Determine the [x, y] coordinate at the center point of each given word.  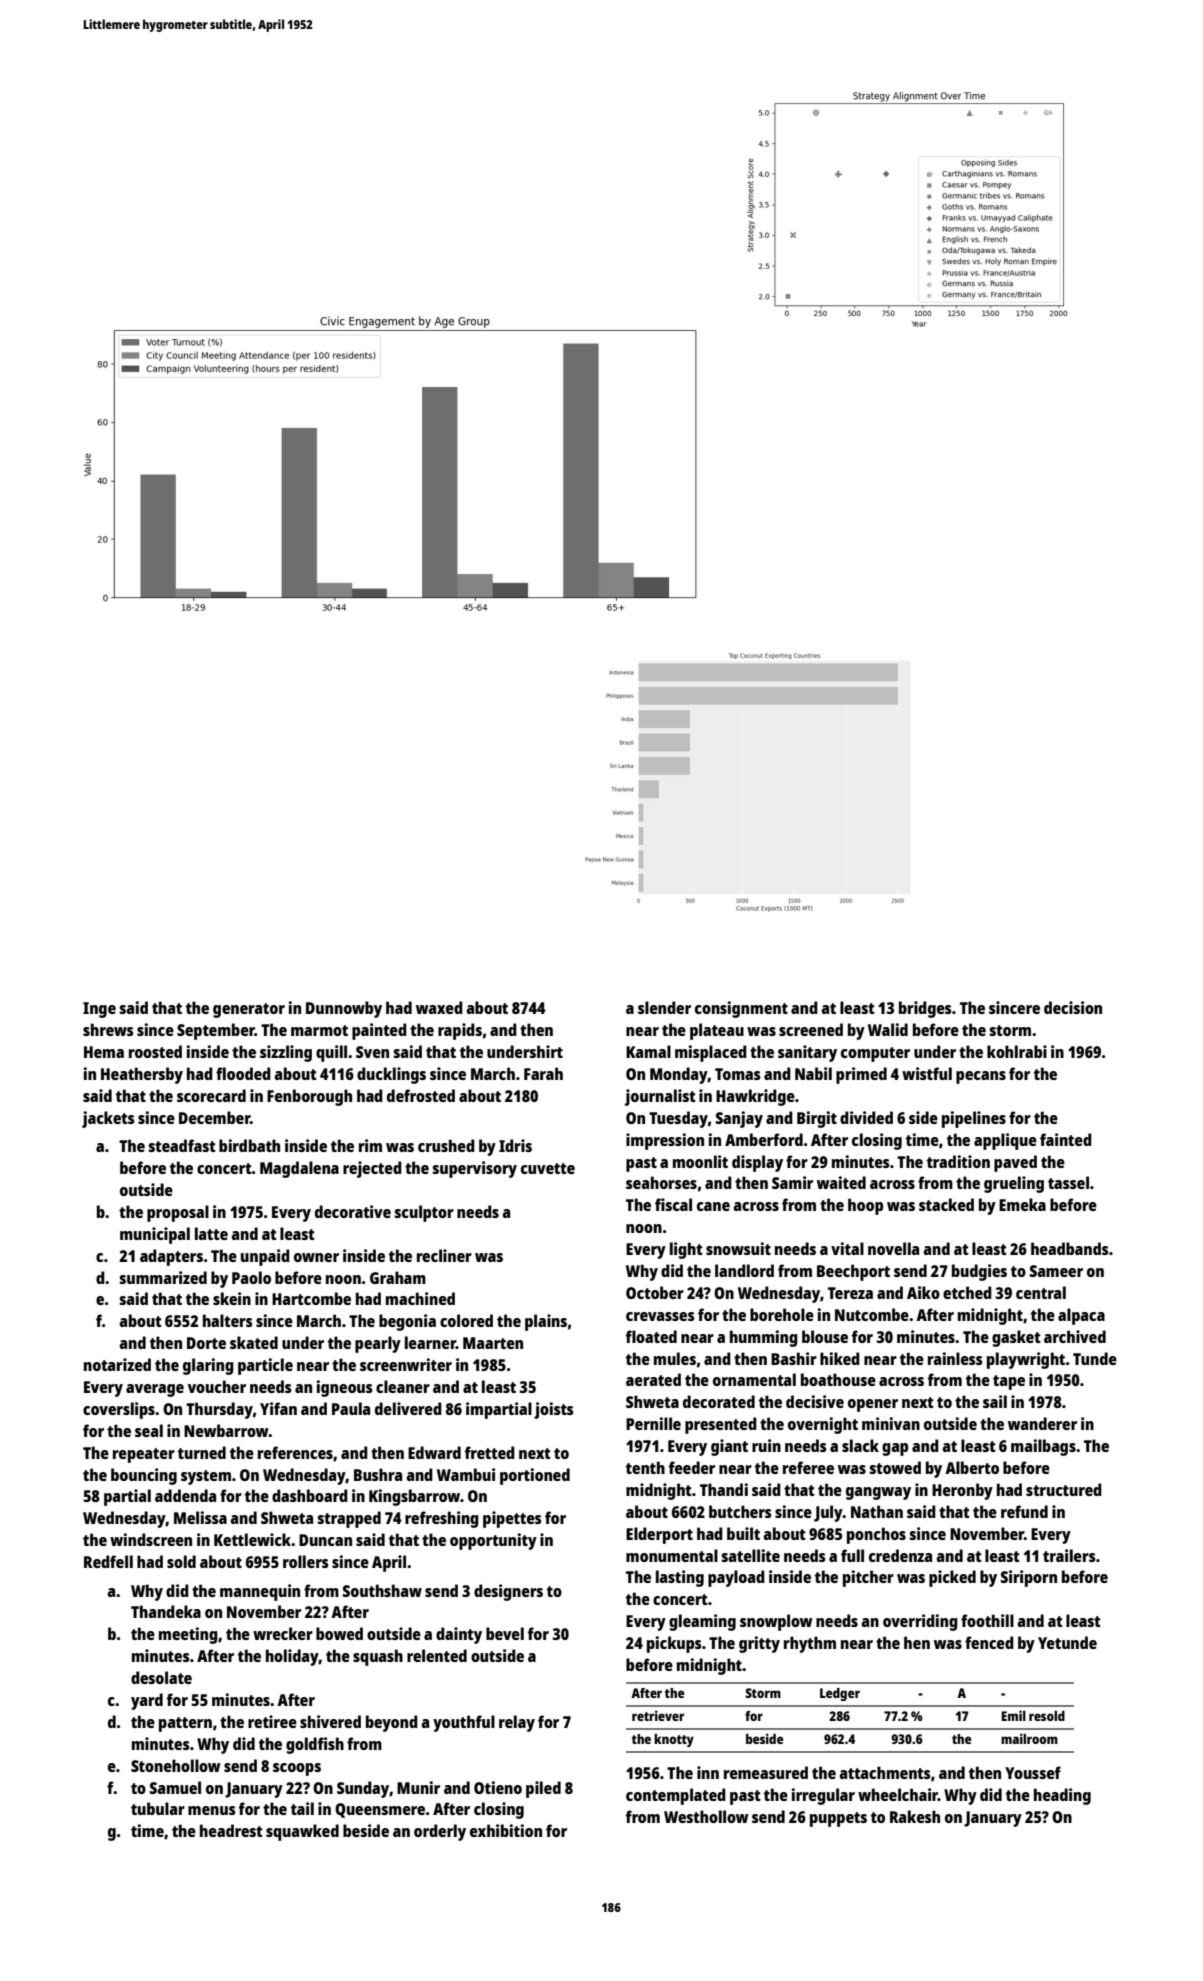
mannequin [260, 1592]
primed [861, 1075]
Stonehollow [176, 1765]
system [206, 1477]
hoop [865, 1206]
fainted [1066, 1139]
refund [1024, 1511]
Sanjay [739, 1119]
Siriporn [1029, 1578]
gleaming [702, 1622]
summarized [163, 1277]
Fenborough [309, 1097]
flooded [243, 1073]
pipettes [512, 1519]
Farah [543, 1073]
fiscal [673, 1204]
